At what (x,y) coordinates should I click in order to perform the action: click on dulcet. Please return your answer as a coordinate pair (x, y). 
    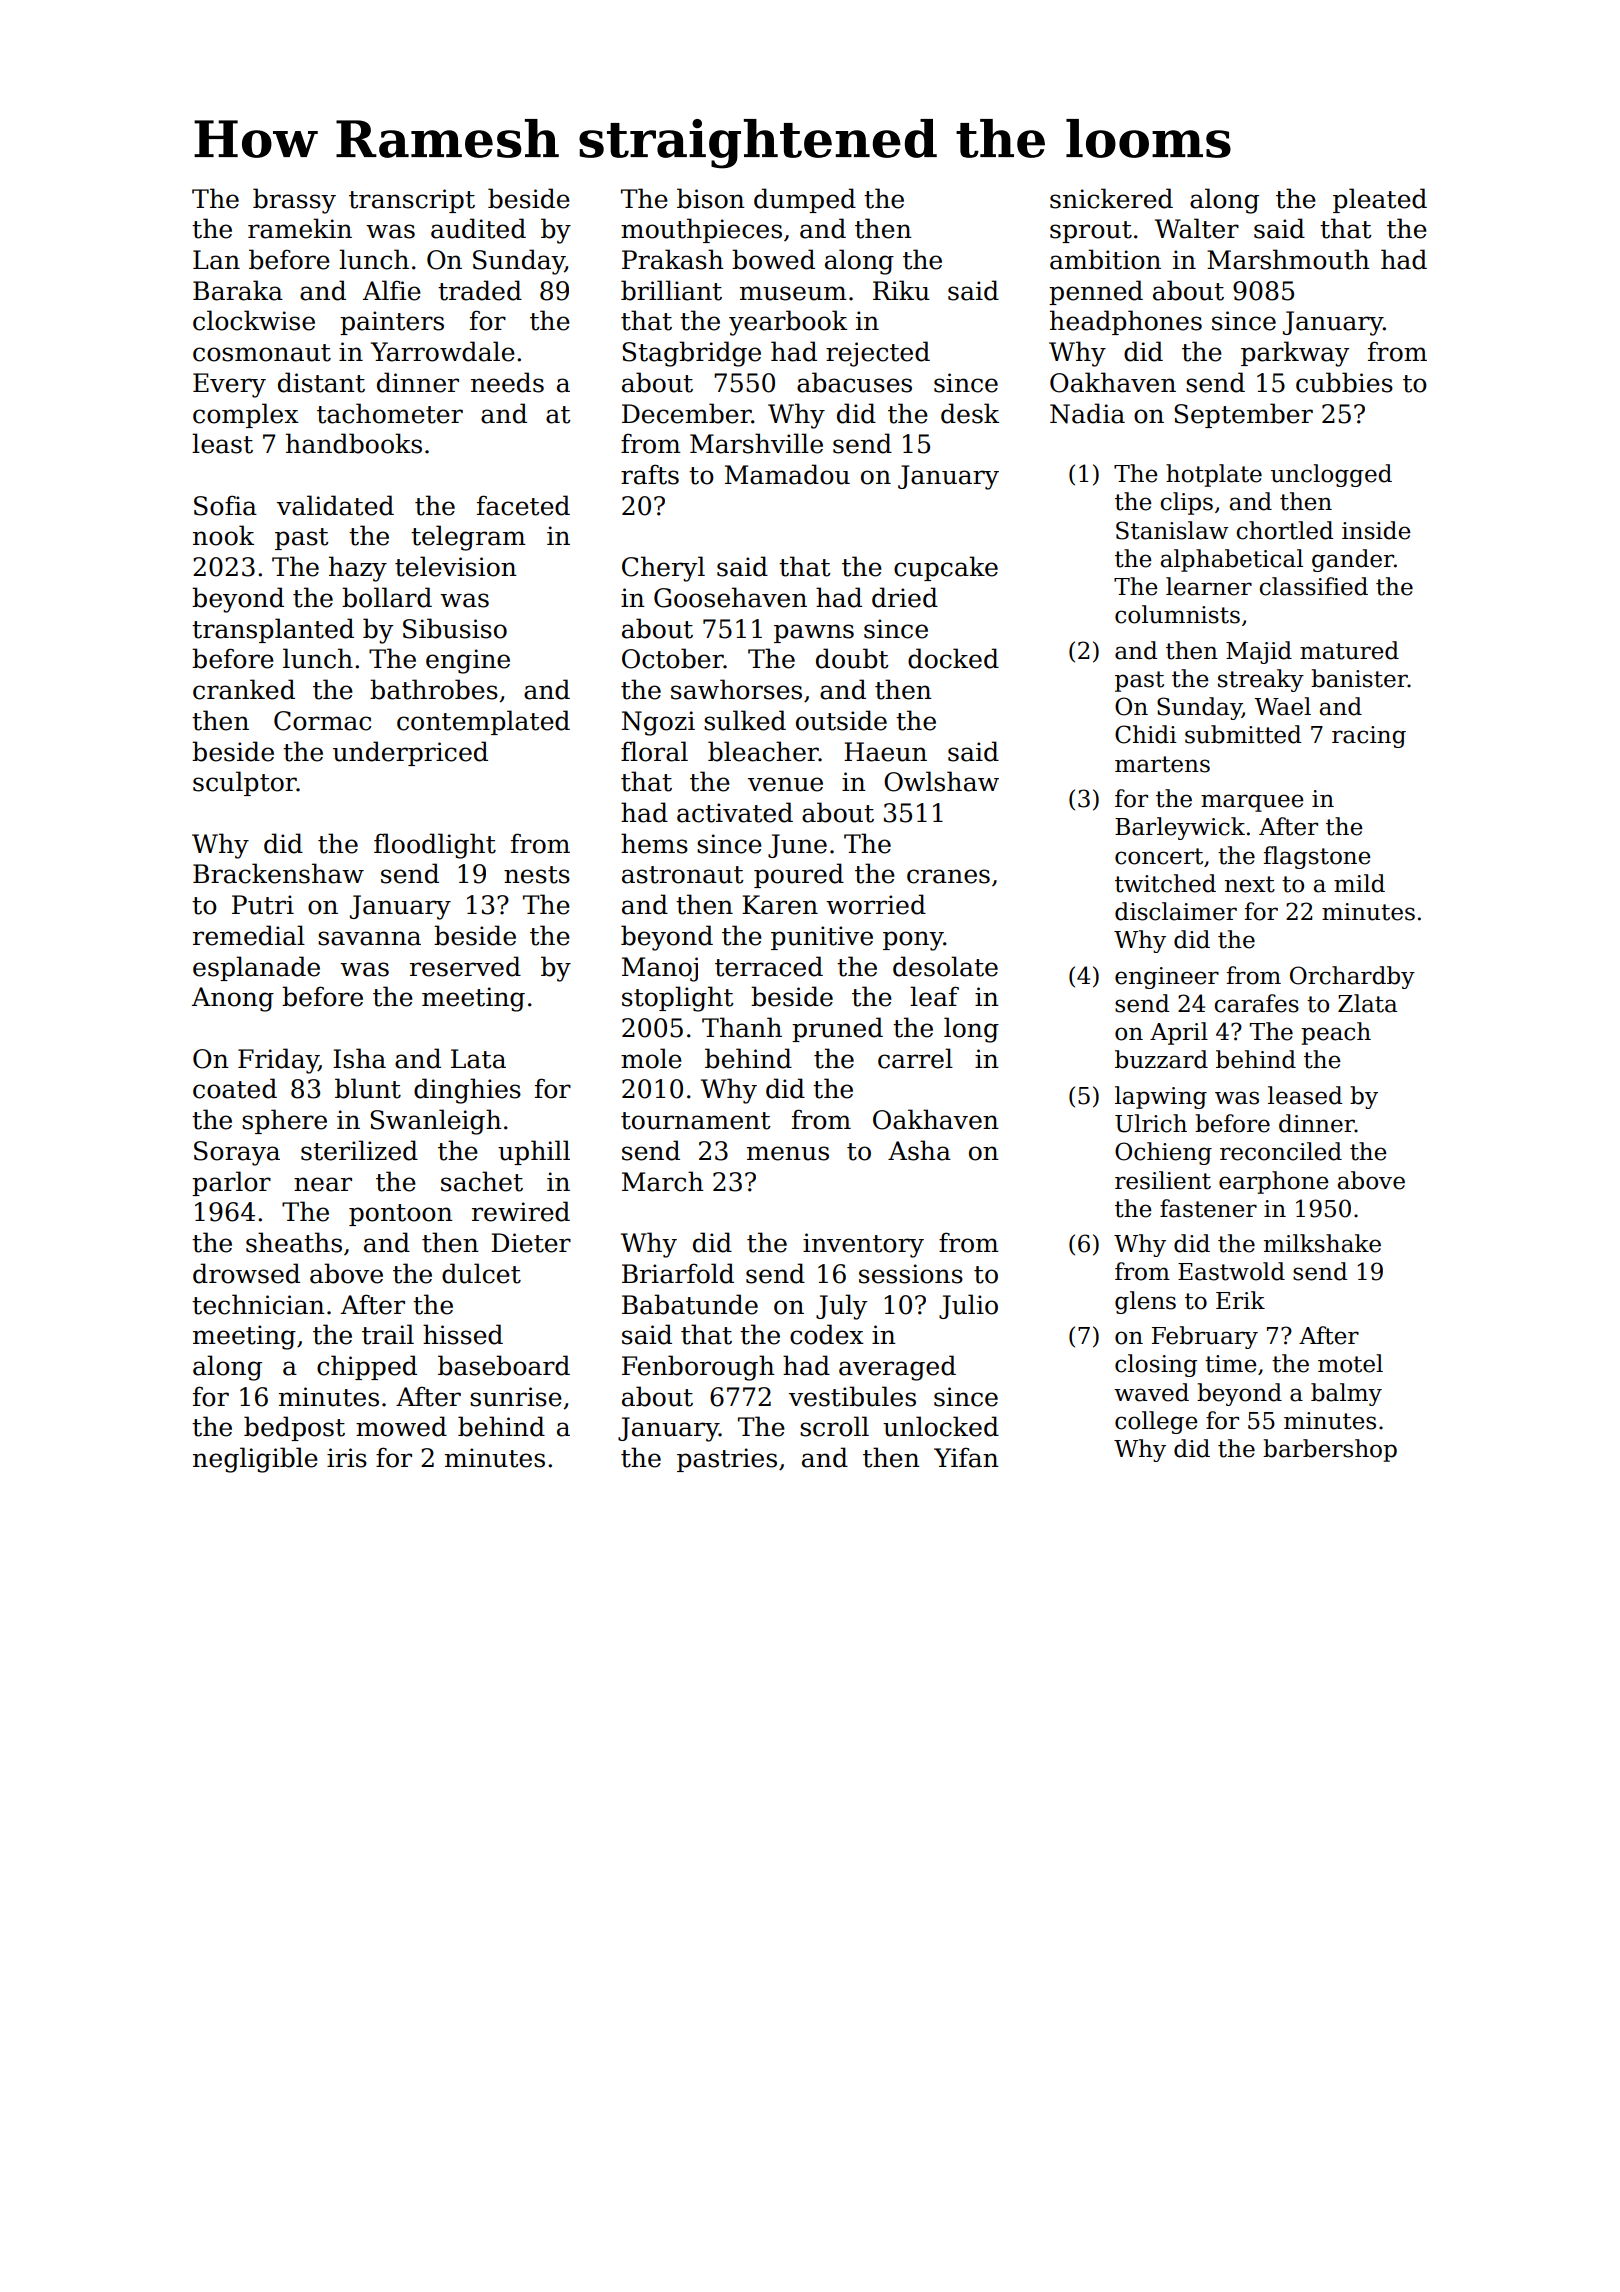
    Looking at the image, I should click on (481, 1273).
